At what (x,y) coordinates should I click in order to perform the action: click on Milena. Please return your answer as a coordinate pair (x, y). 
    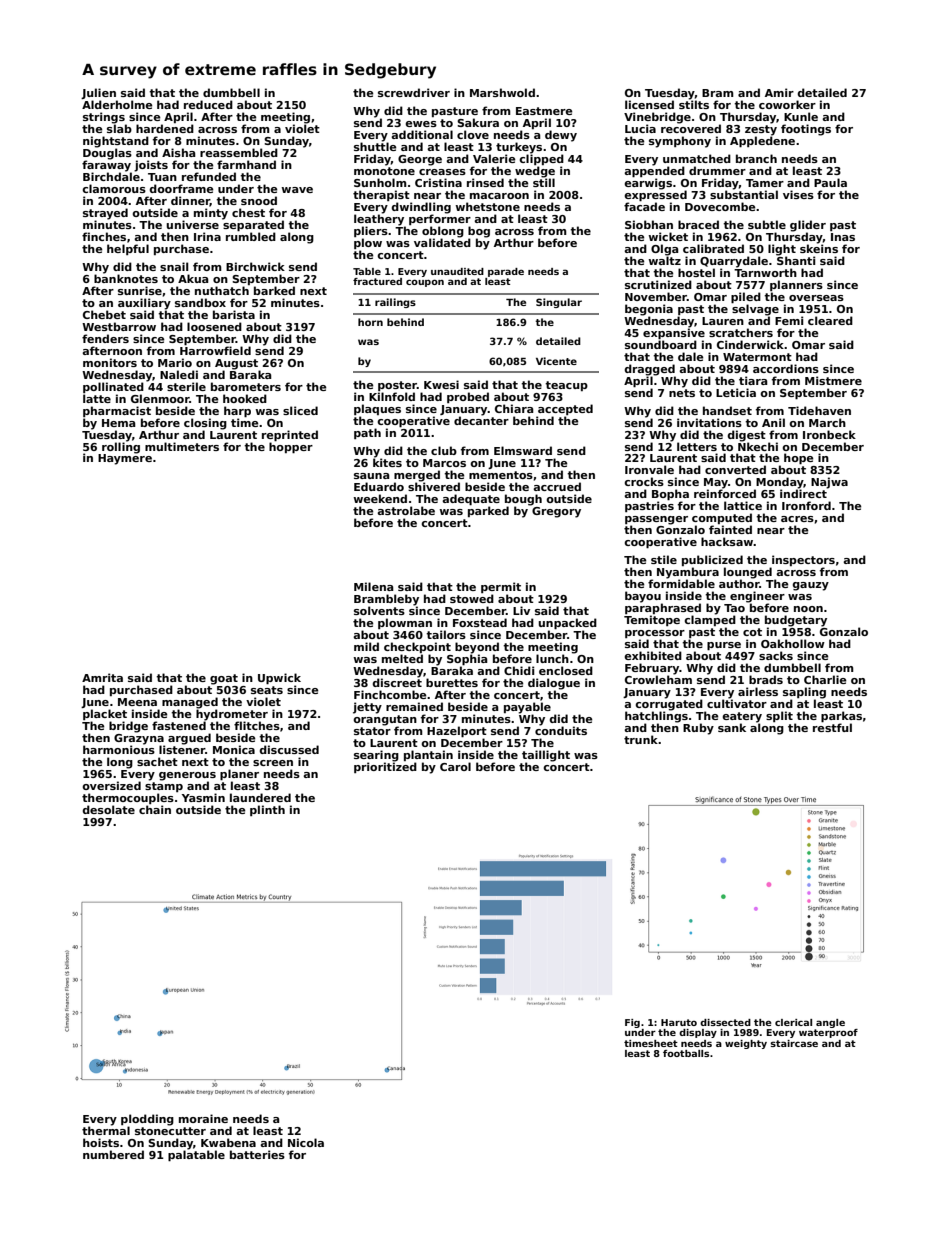
    Looking at the image, I should click on (374, 586).
